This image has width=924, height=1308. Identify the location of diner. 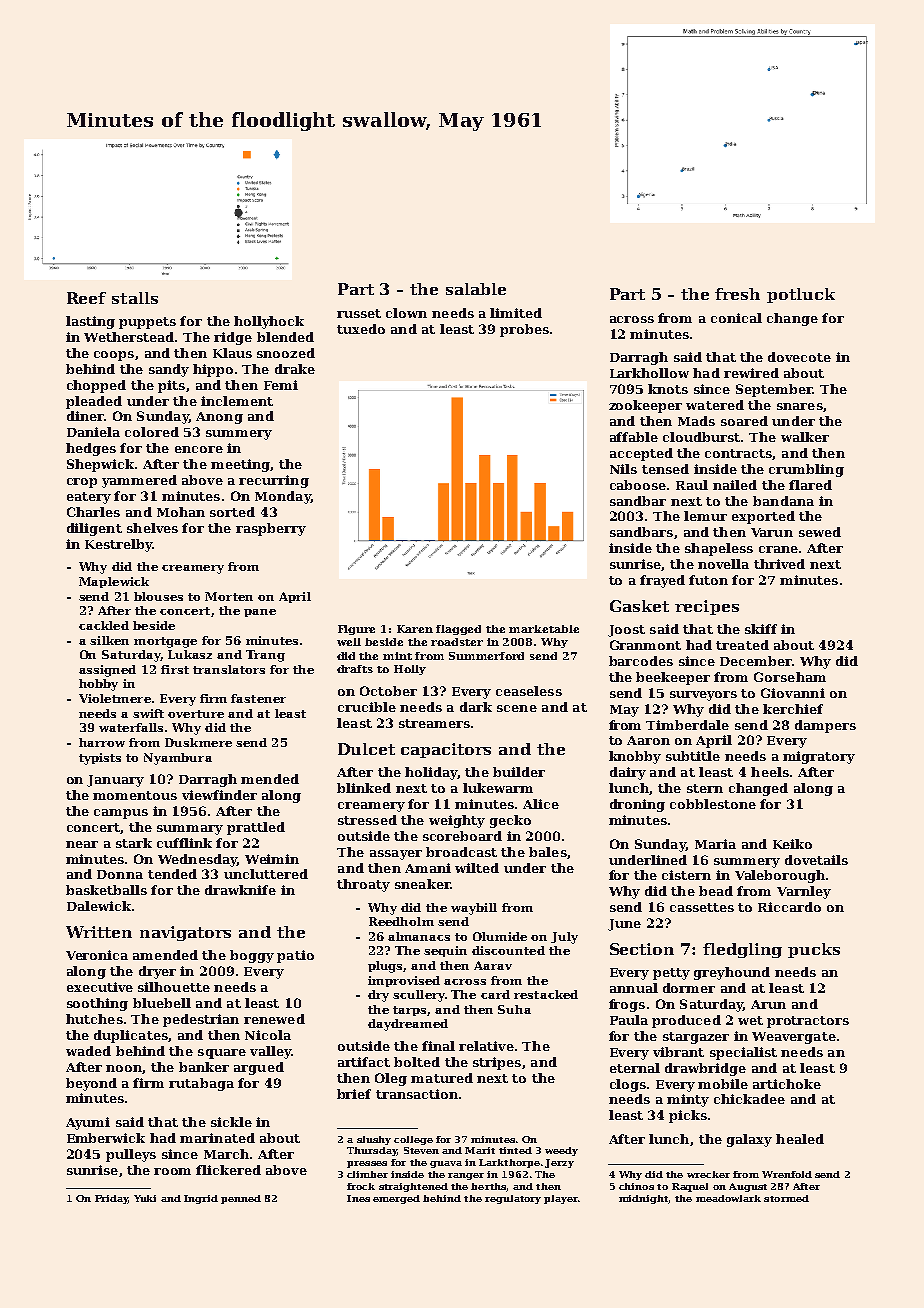
(85, 416).
